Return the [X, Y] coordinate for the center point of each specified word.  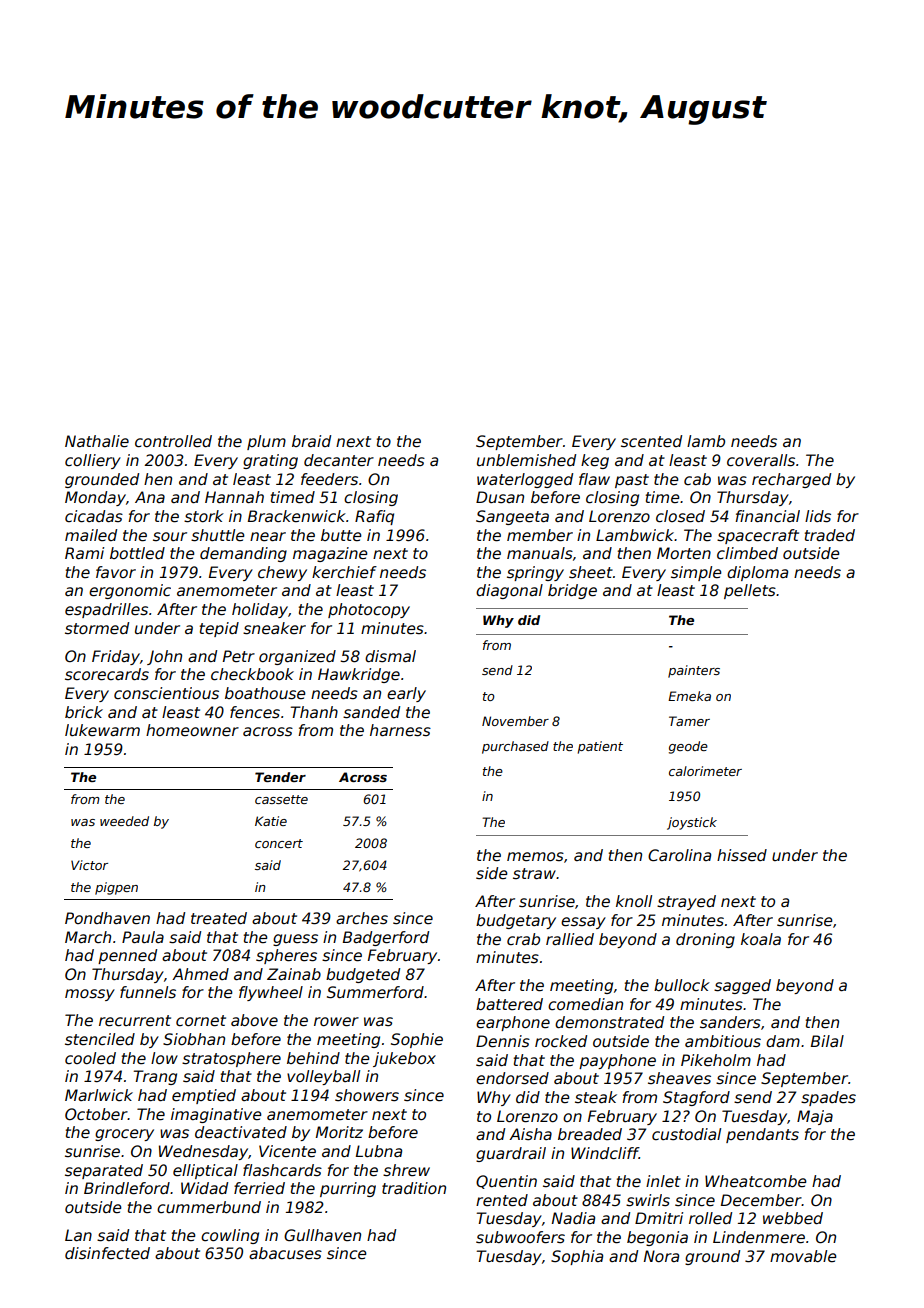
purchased [515, 747]
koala [761, 939]
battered [509, 1004]
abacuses [285, 1253]
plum [266, 442]
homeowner [192, 730]
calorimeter [705, 771]
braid [311, 441]
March [88, 937]
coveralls [761, 460]
